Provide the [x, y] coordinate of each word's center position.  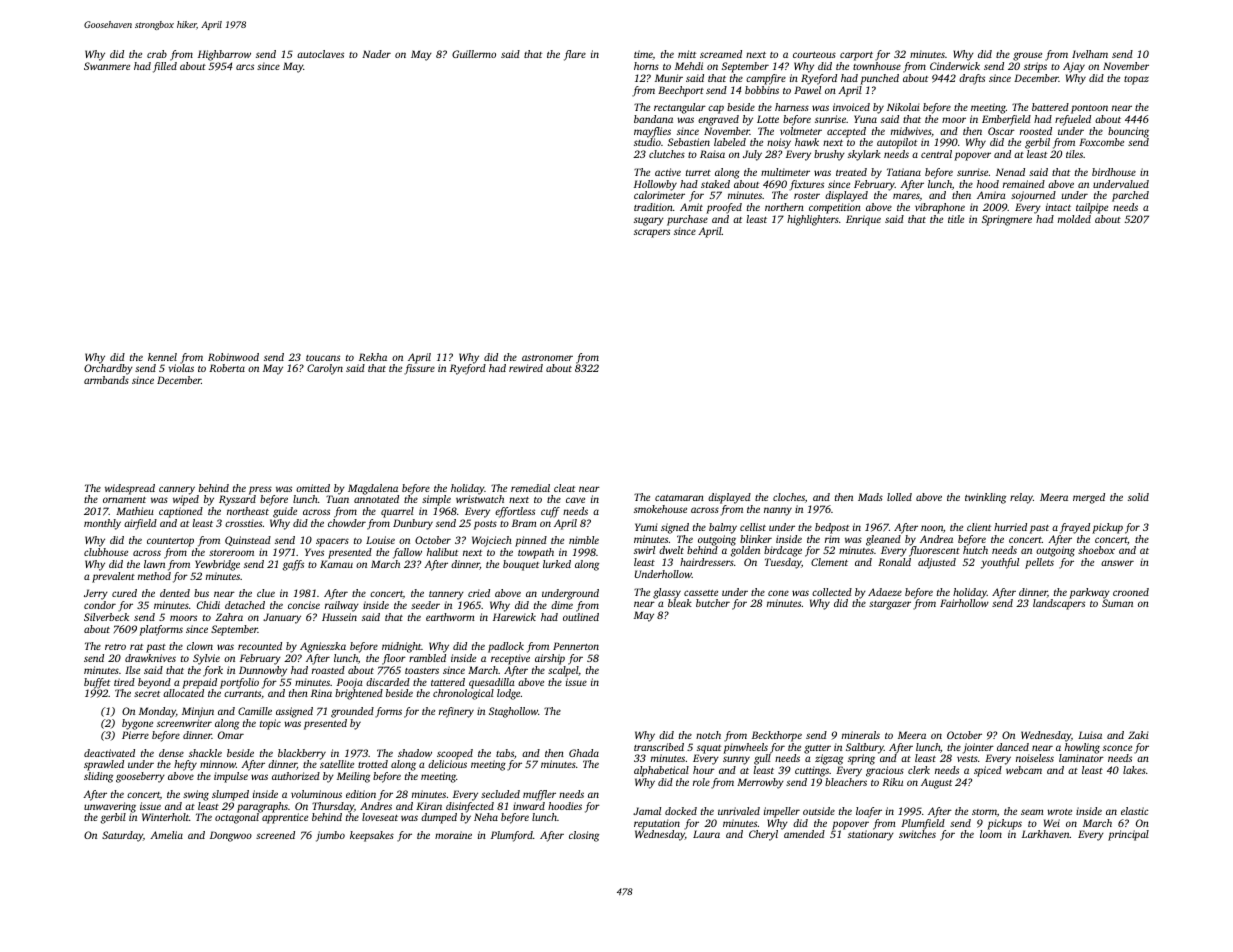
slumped [230, 795]
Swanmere [107, 66]
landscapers [1059, 604]
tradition [653, 207]
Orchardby [108, 369]
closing [584, 836]
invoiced [851, 107]
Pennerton [576, 646]
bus [201, 593]
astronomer [547, 358]
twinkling [985, 498]
